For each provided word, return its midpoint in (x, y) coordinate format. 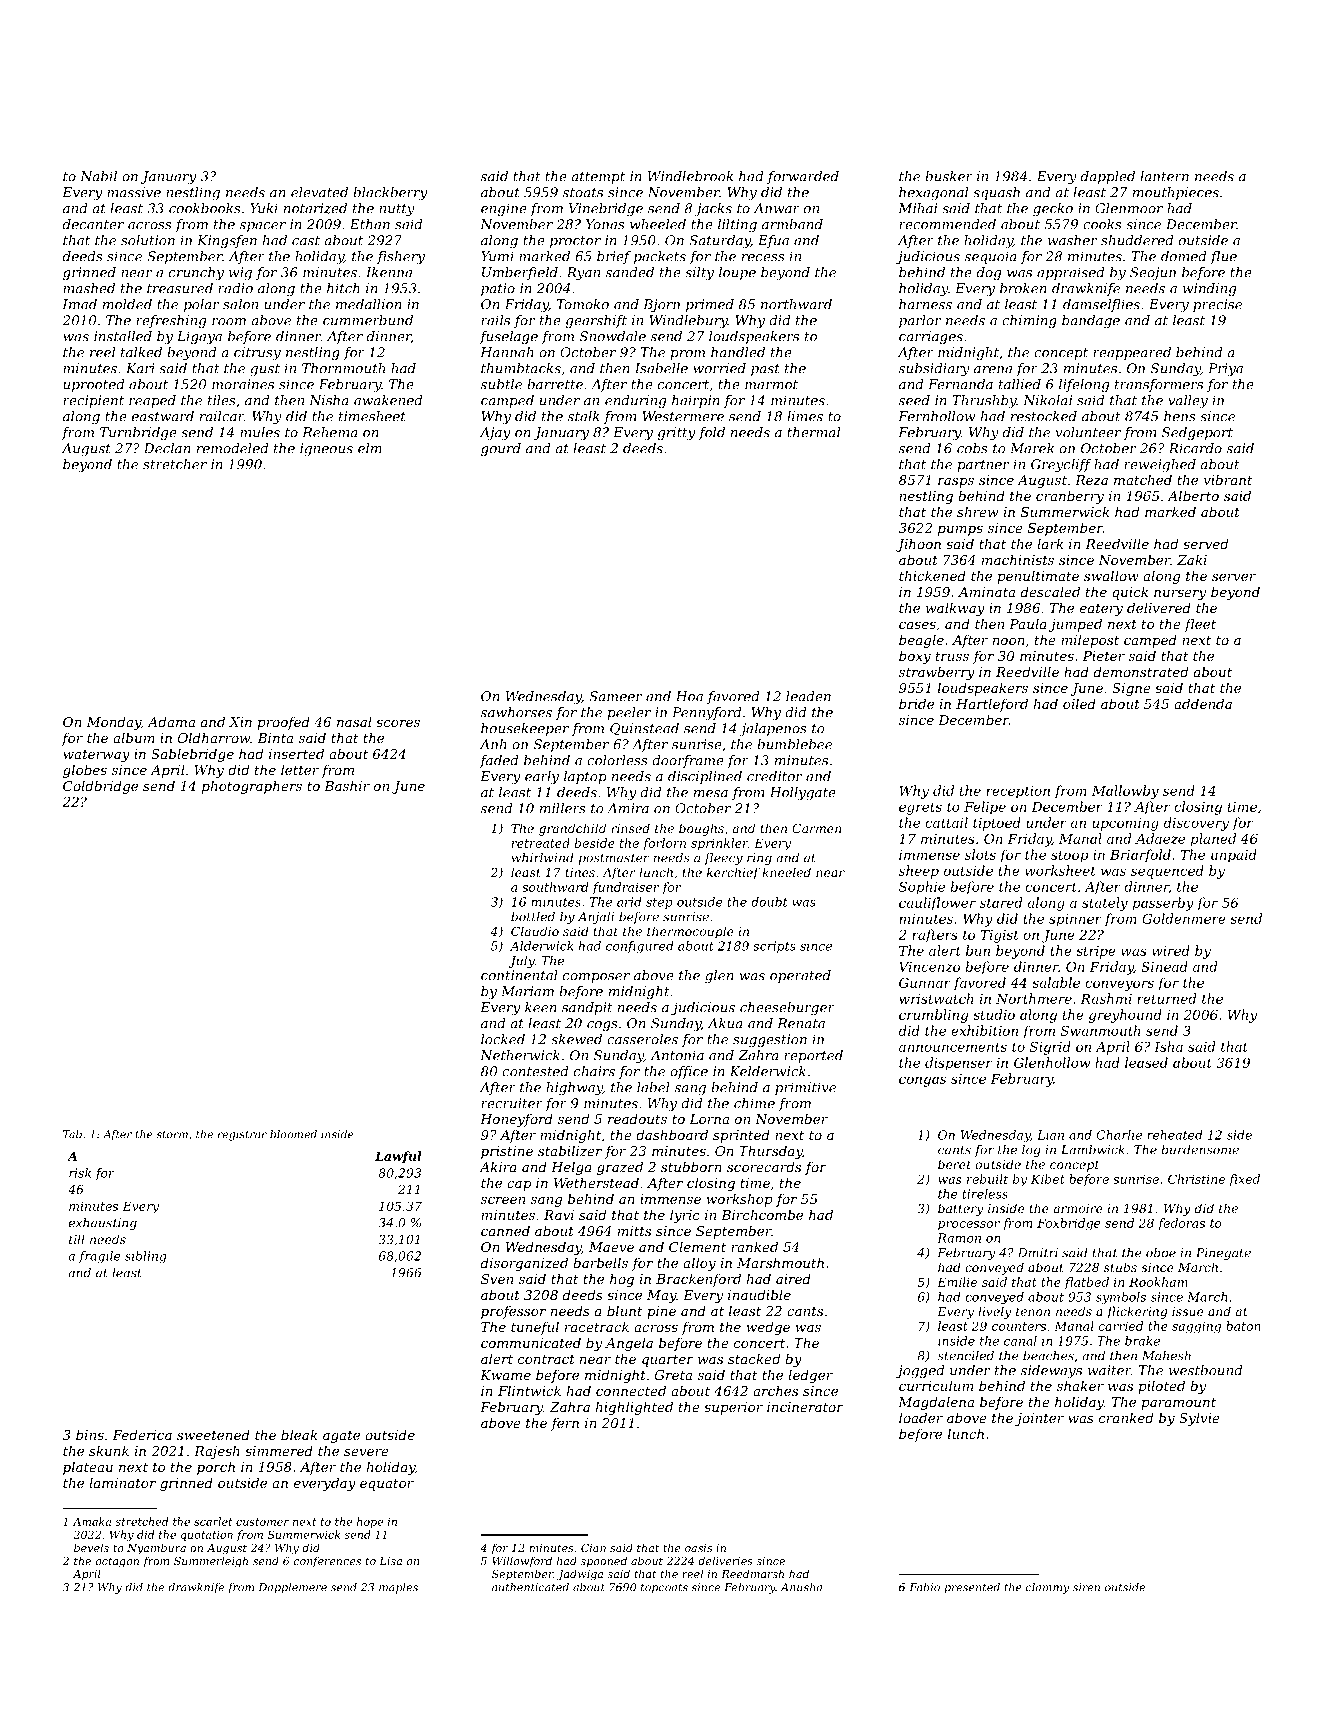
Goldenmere (1184, 918)
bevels (91, 1547)
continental (519, 975)
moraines (243, 384)
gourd (501, 449)
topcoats (664, 1588)
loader (921, 1417)
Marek (1032, 448)
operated (800, 976)
